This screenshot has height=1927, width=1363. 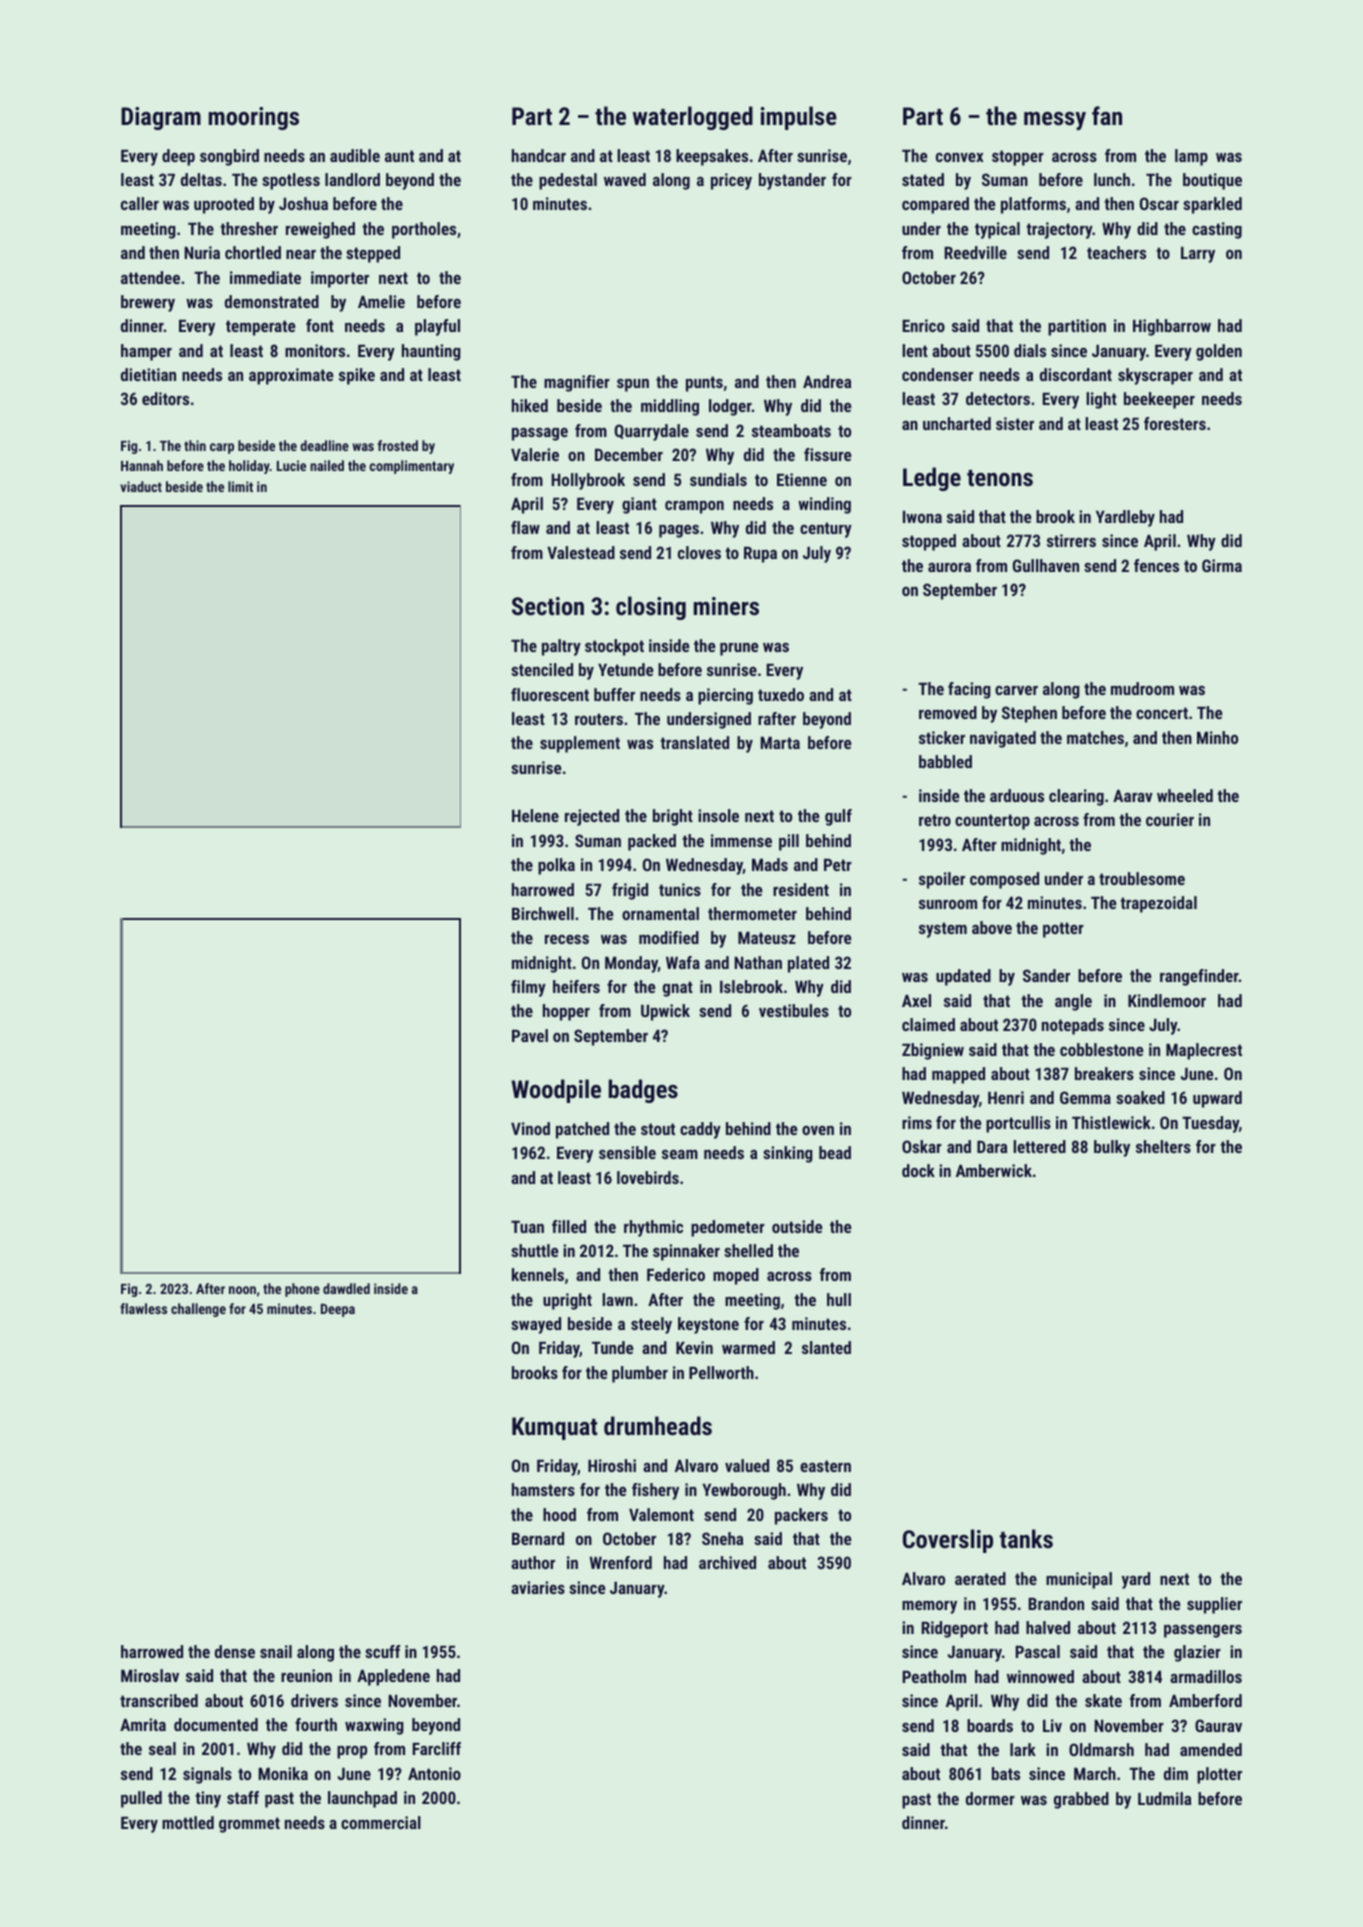 I want to click on fan, so click(x=1107, y=115).
